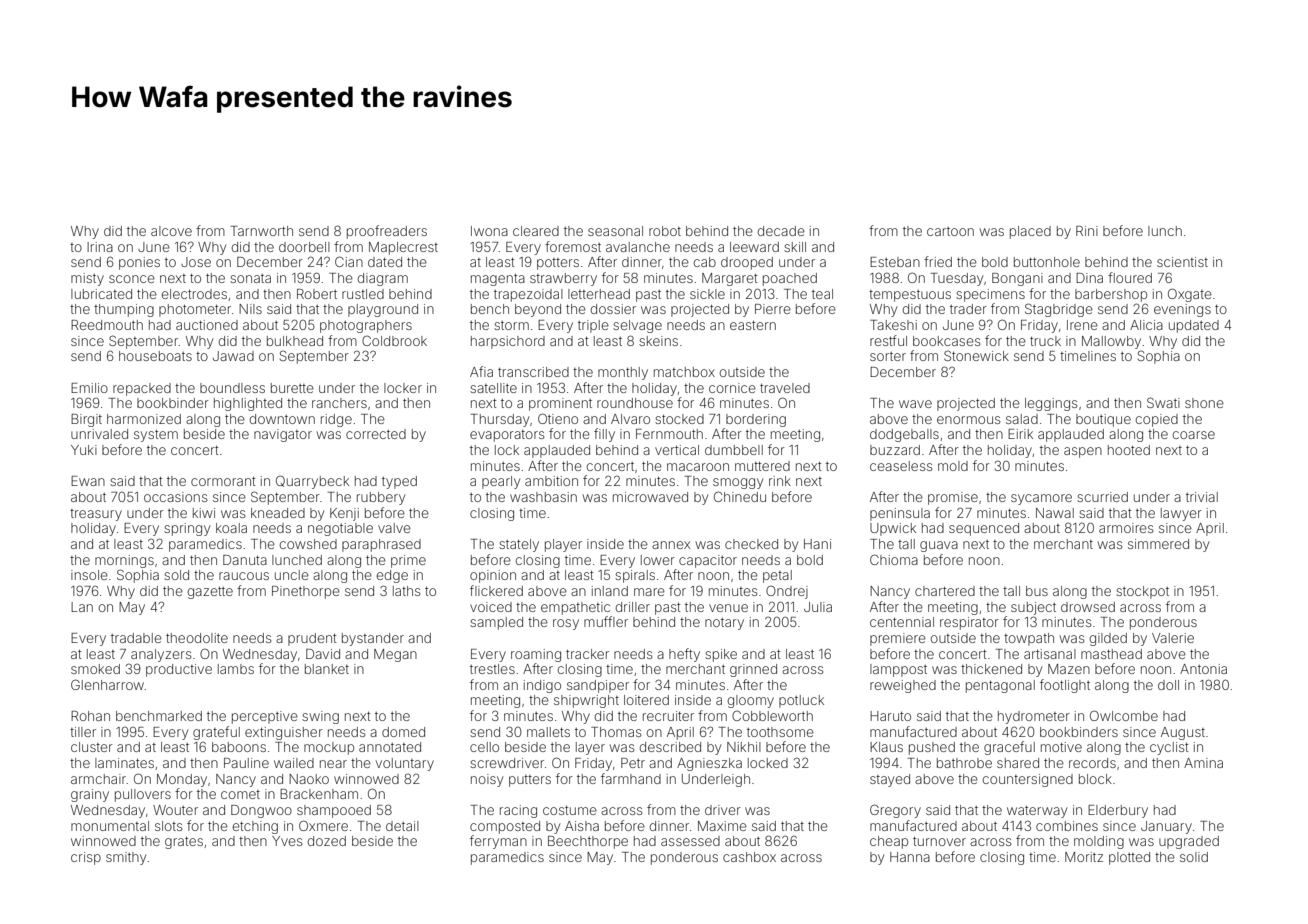  I want to click on scurried, so click(1102, 497).
